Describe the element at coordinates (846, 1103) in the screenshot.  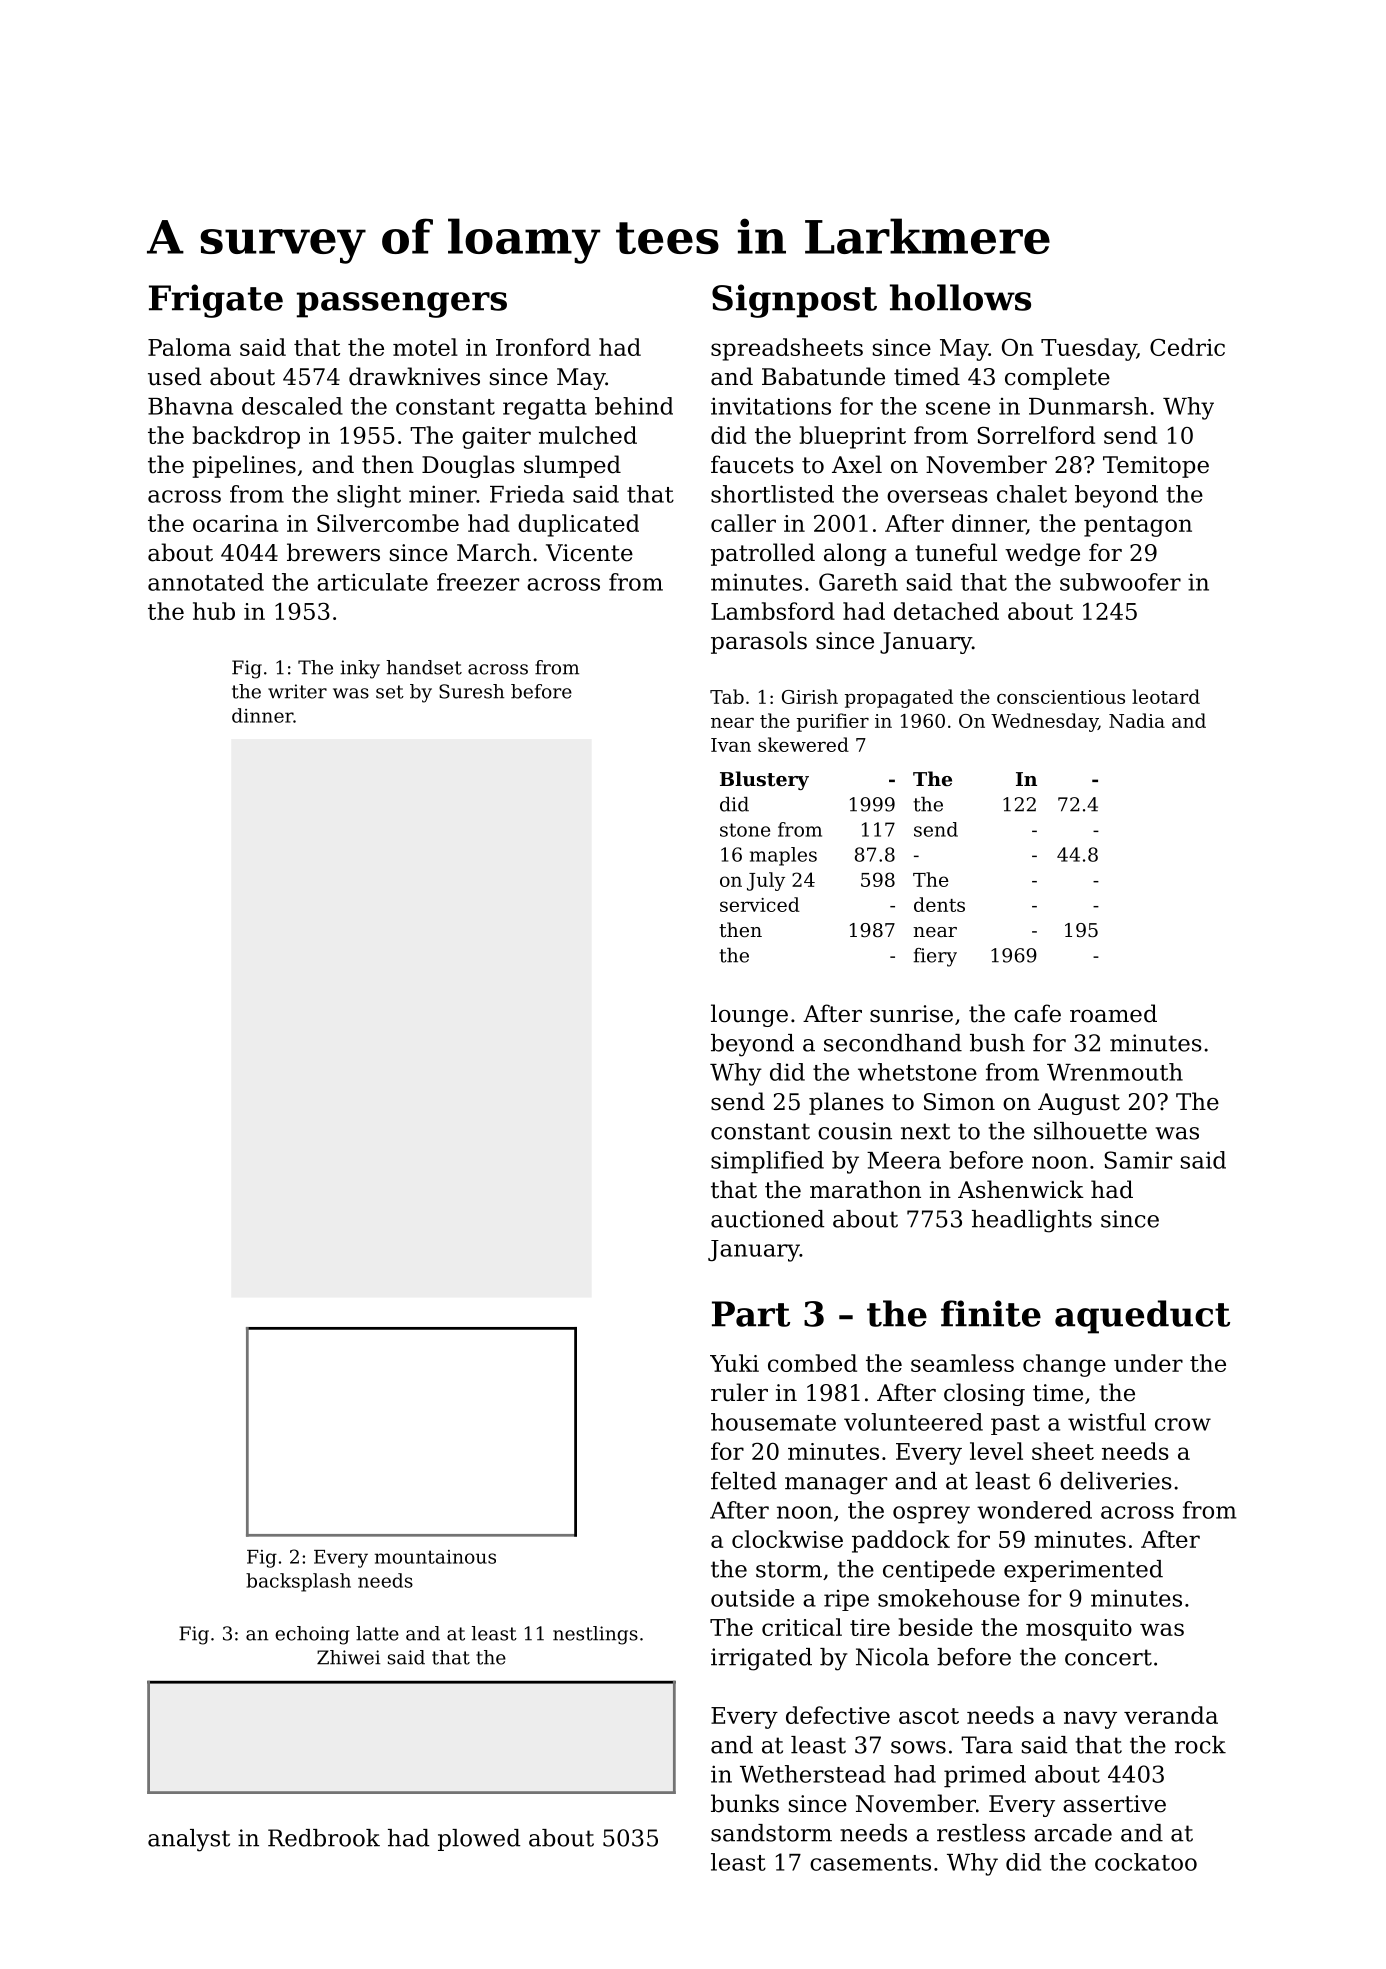
I see `planes` at that location.
